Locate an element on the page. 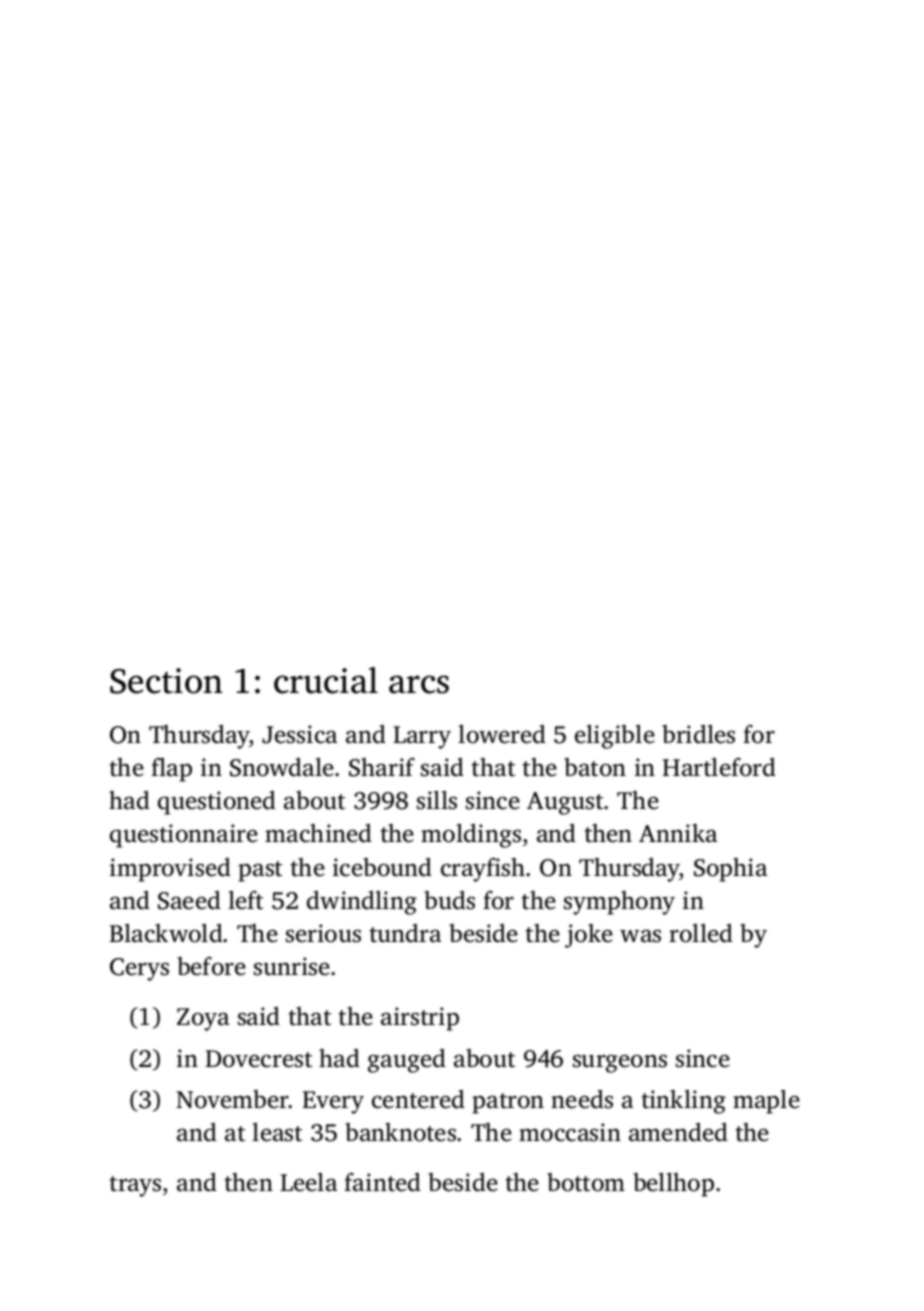  rolled is located at coordinates (701, 933).
